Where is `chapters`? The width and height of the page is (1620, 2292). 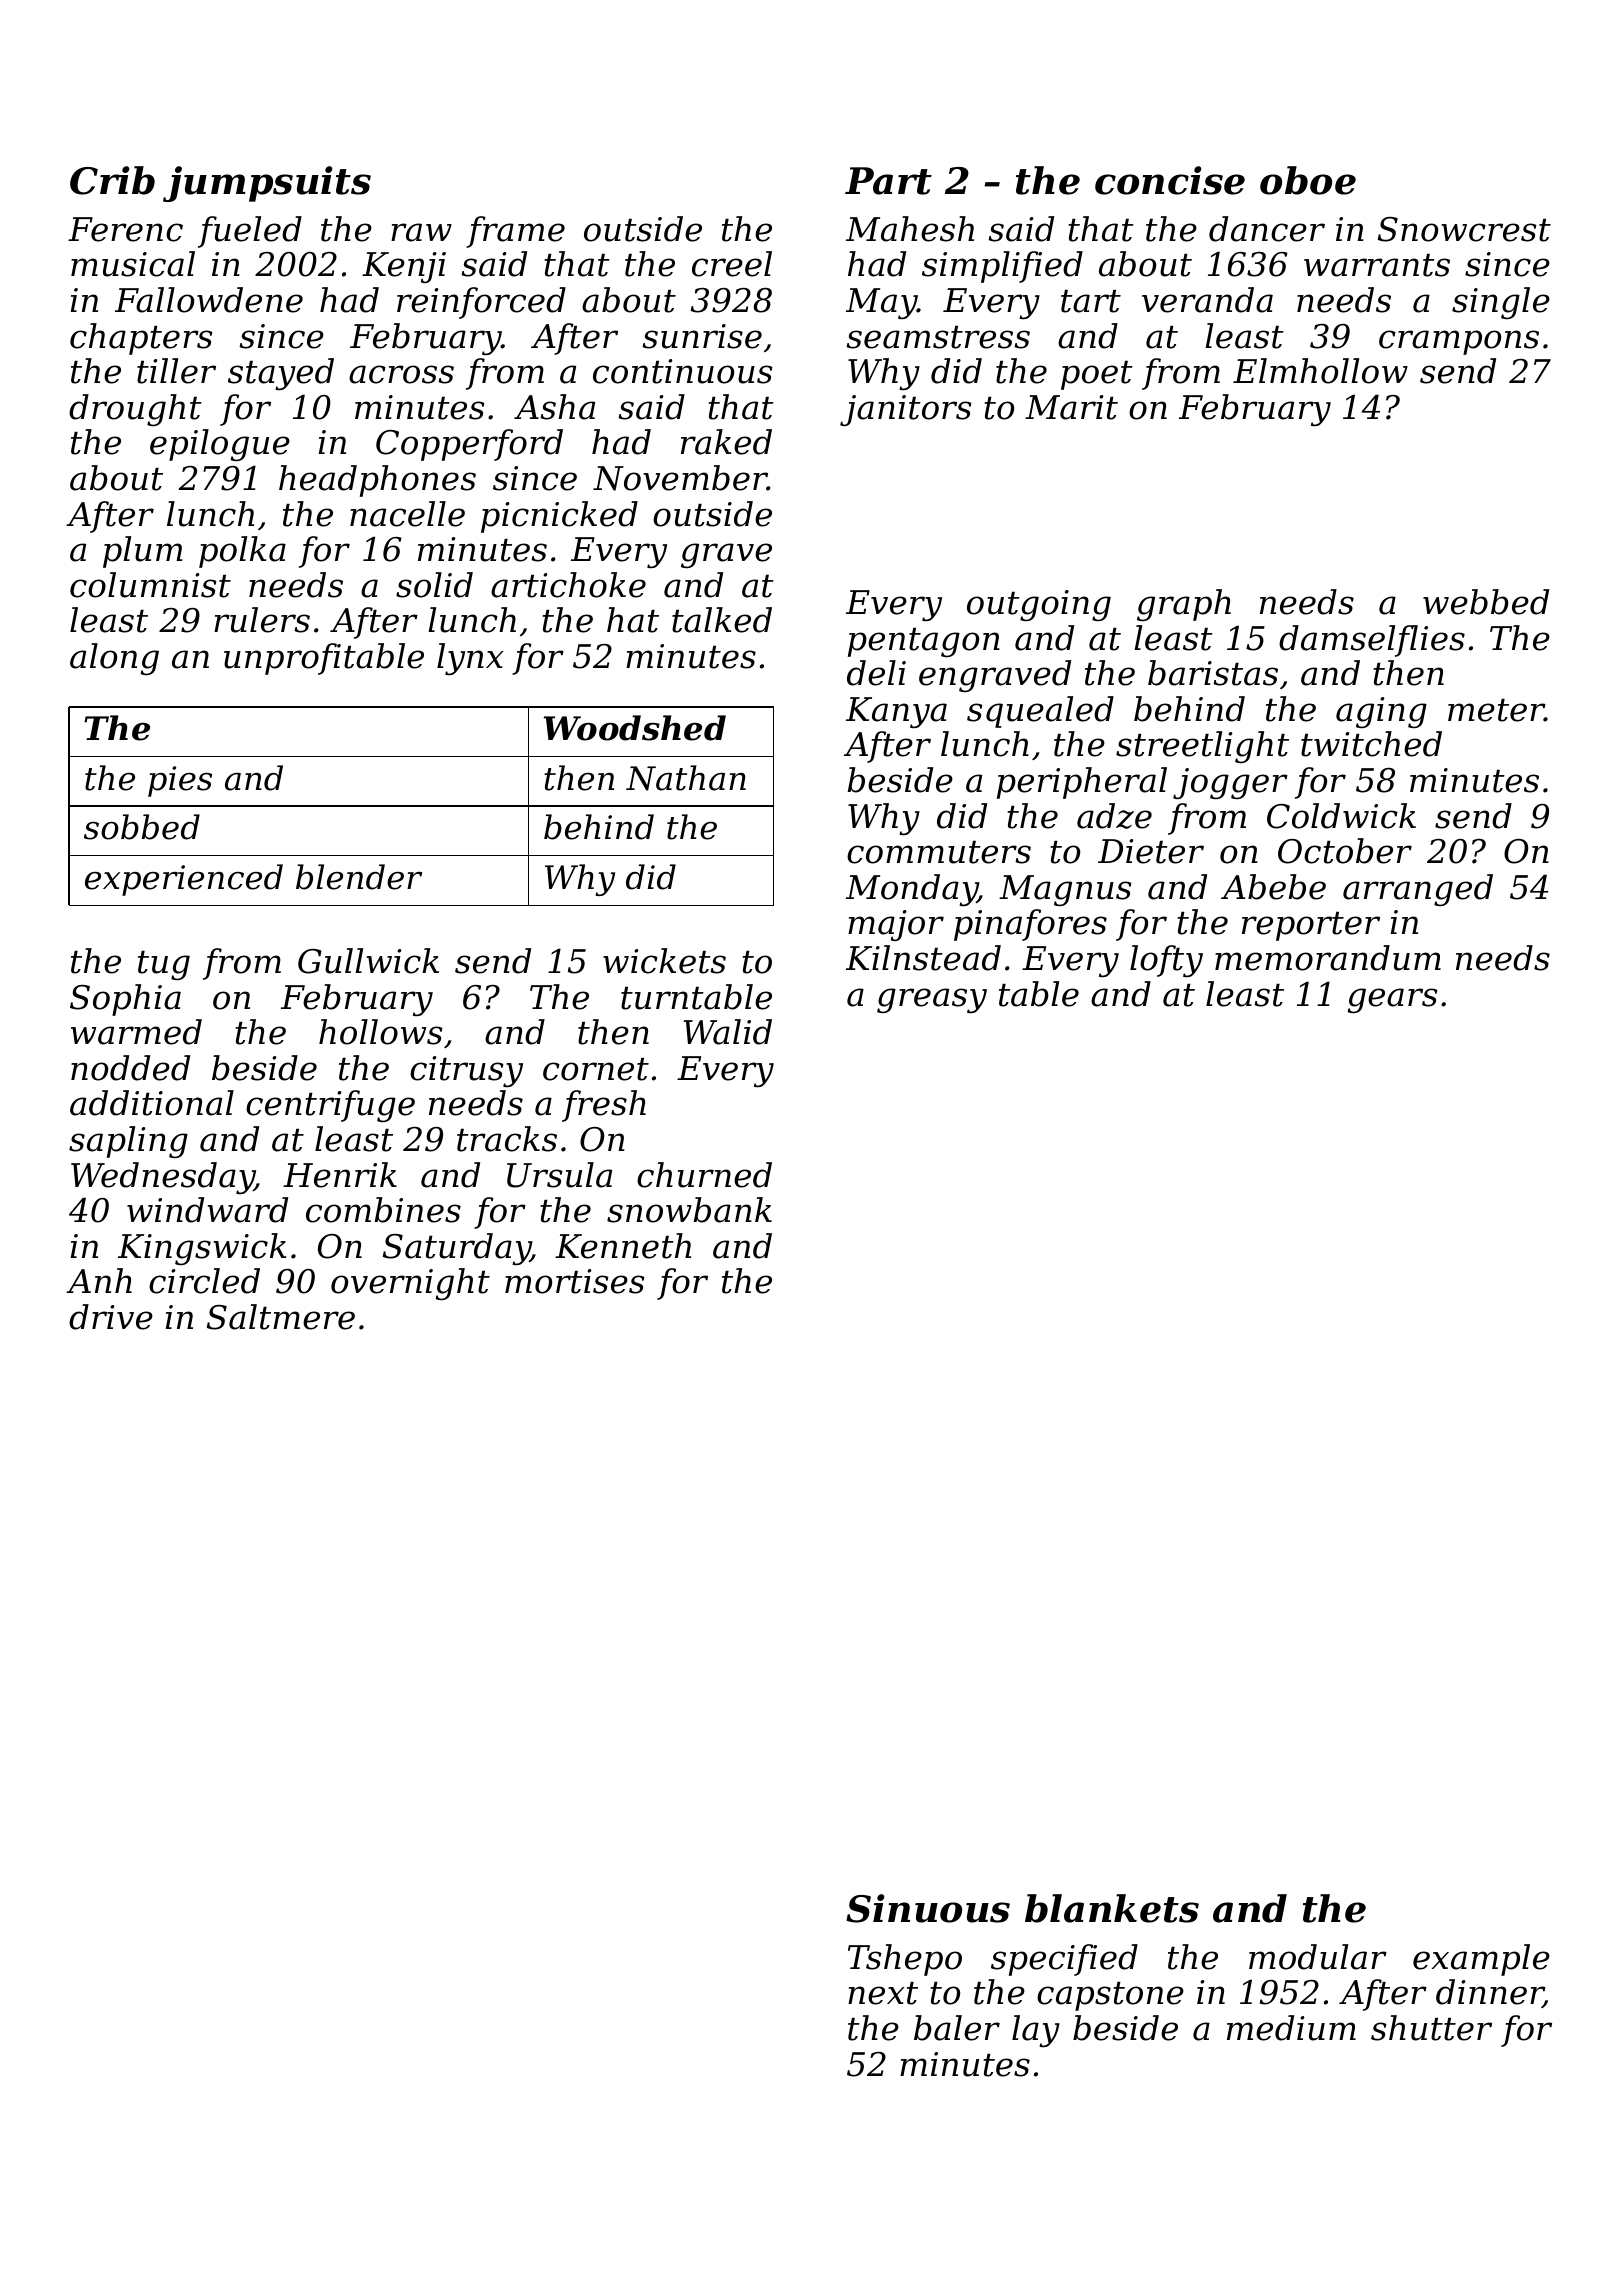 chapters is located at coordinates (141, 339).
